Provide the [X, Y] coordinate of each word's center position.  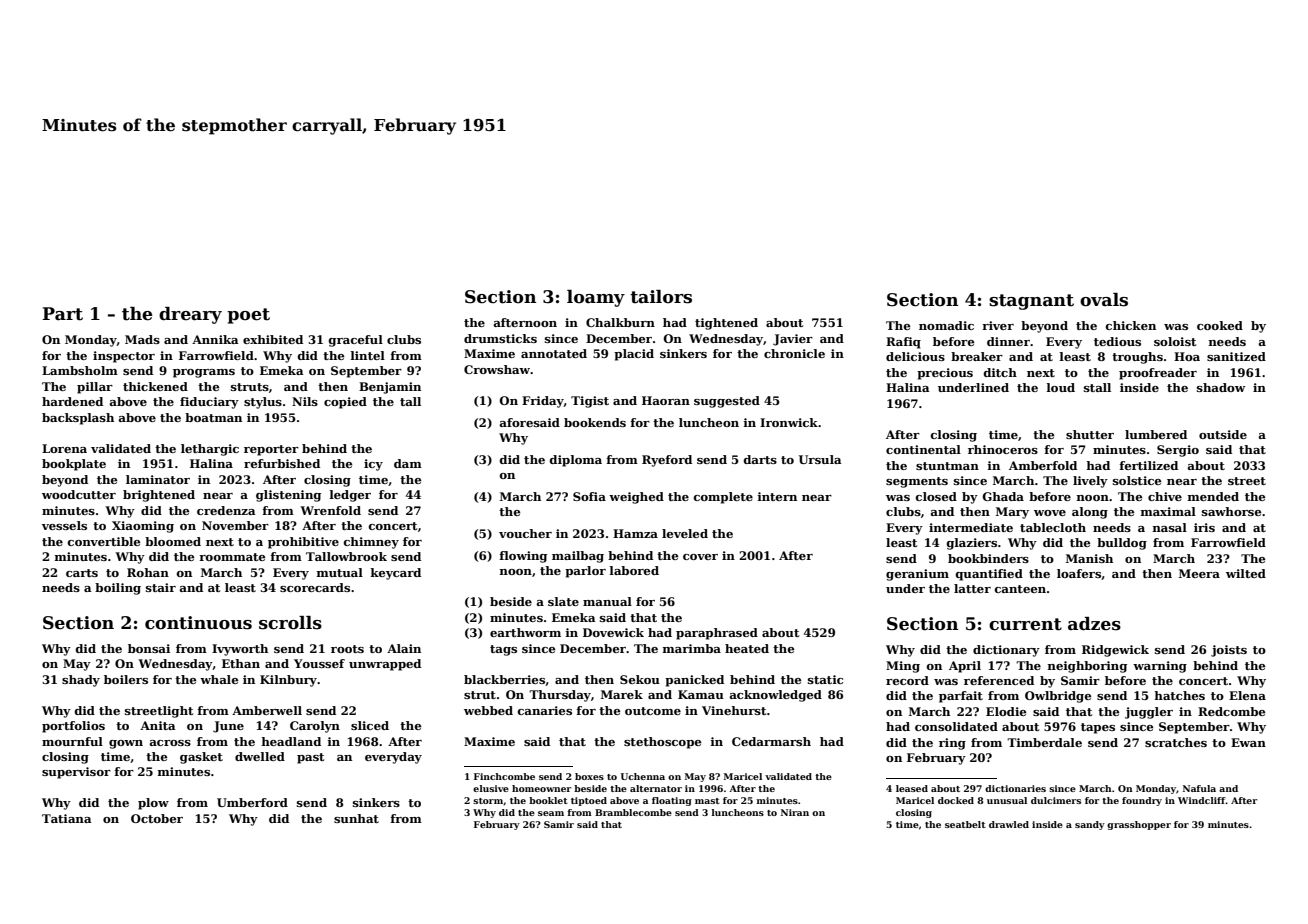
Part [62, 314]
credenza [226, 510]
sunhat [356, 818]
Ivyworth [240, 650]
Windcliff [1202, 800]
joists [1229, 651]
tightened [726, 324]
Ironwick [789, 422]
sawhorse [1231, 511]
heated [747, 648]
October [157, 818]
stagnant [1031, 302]
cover [700, 557]
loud [1060, 387]
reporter [271, 450]
